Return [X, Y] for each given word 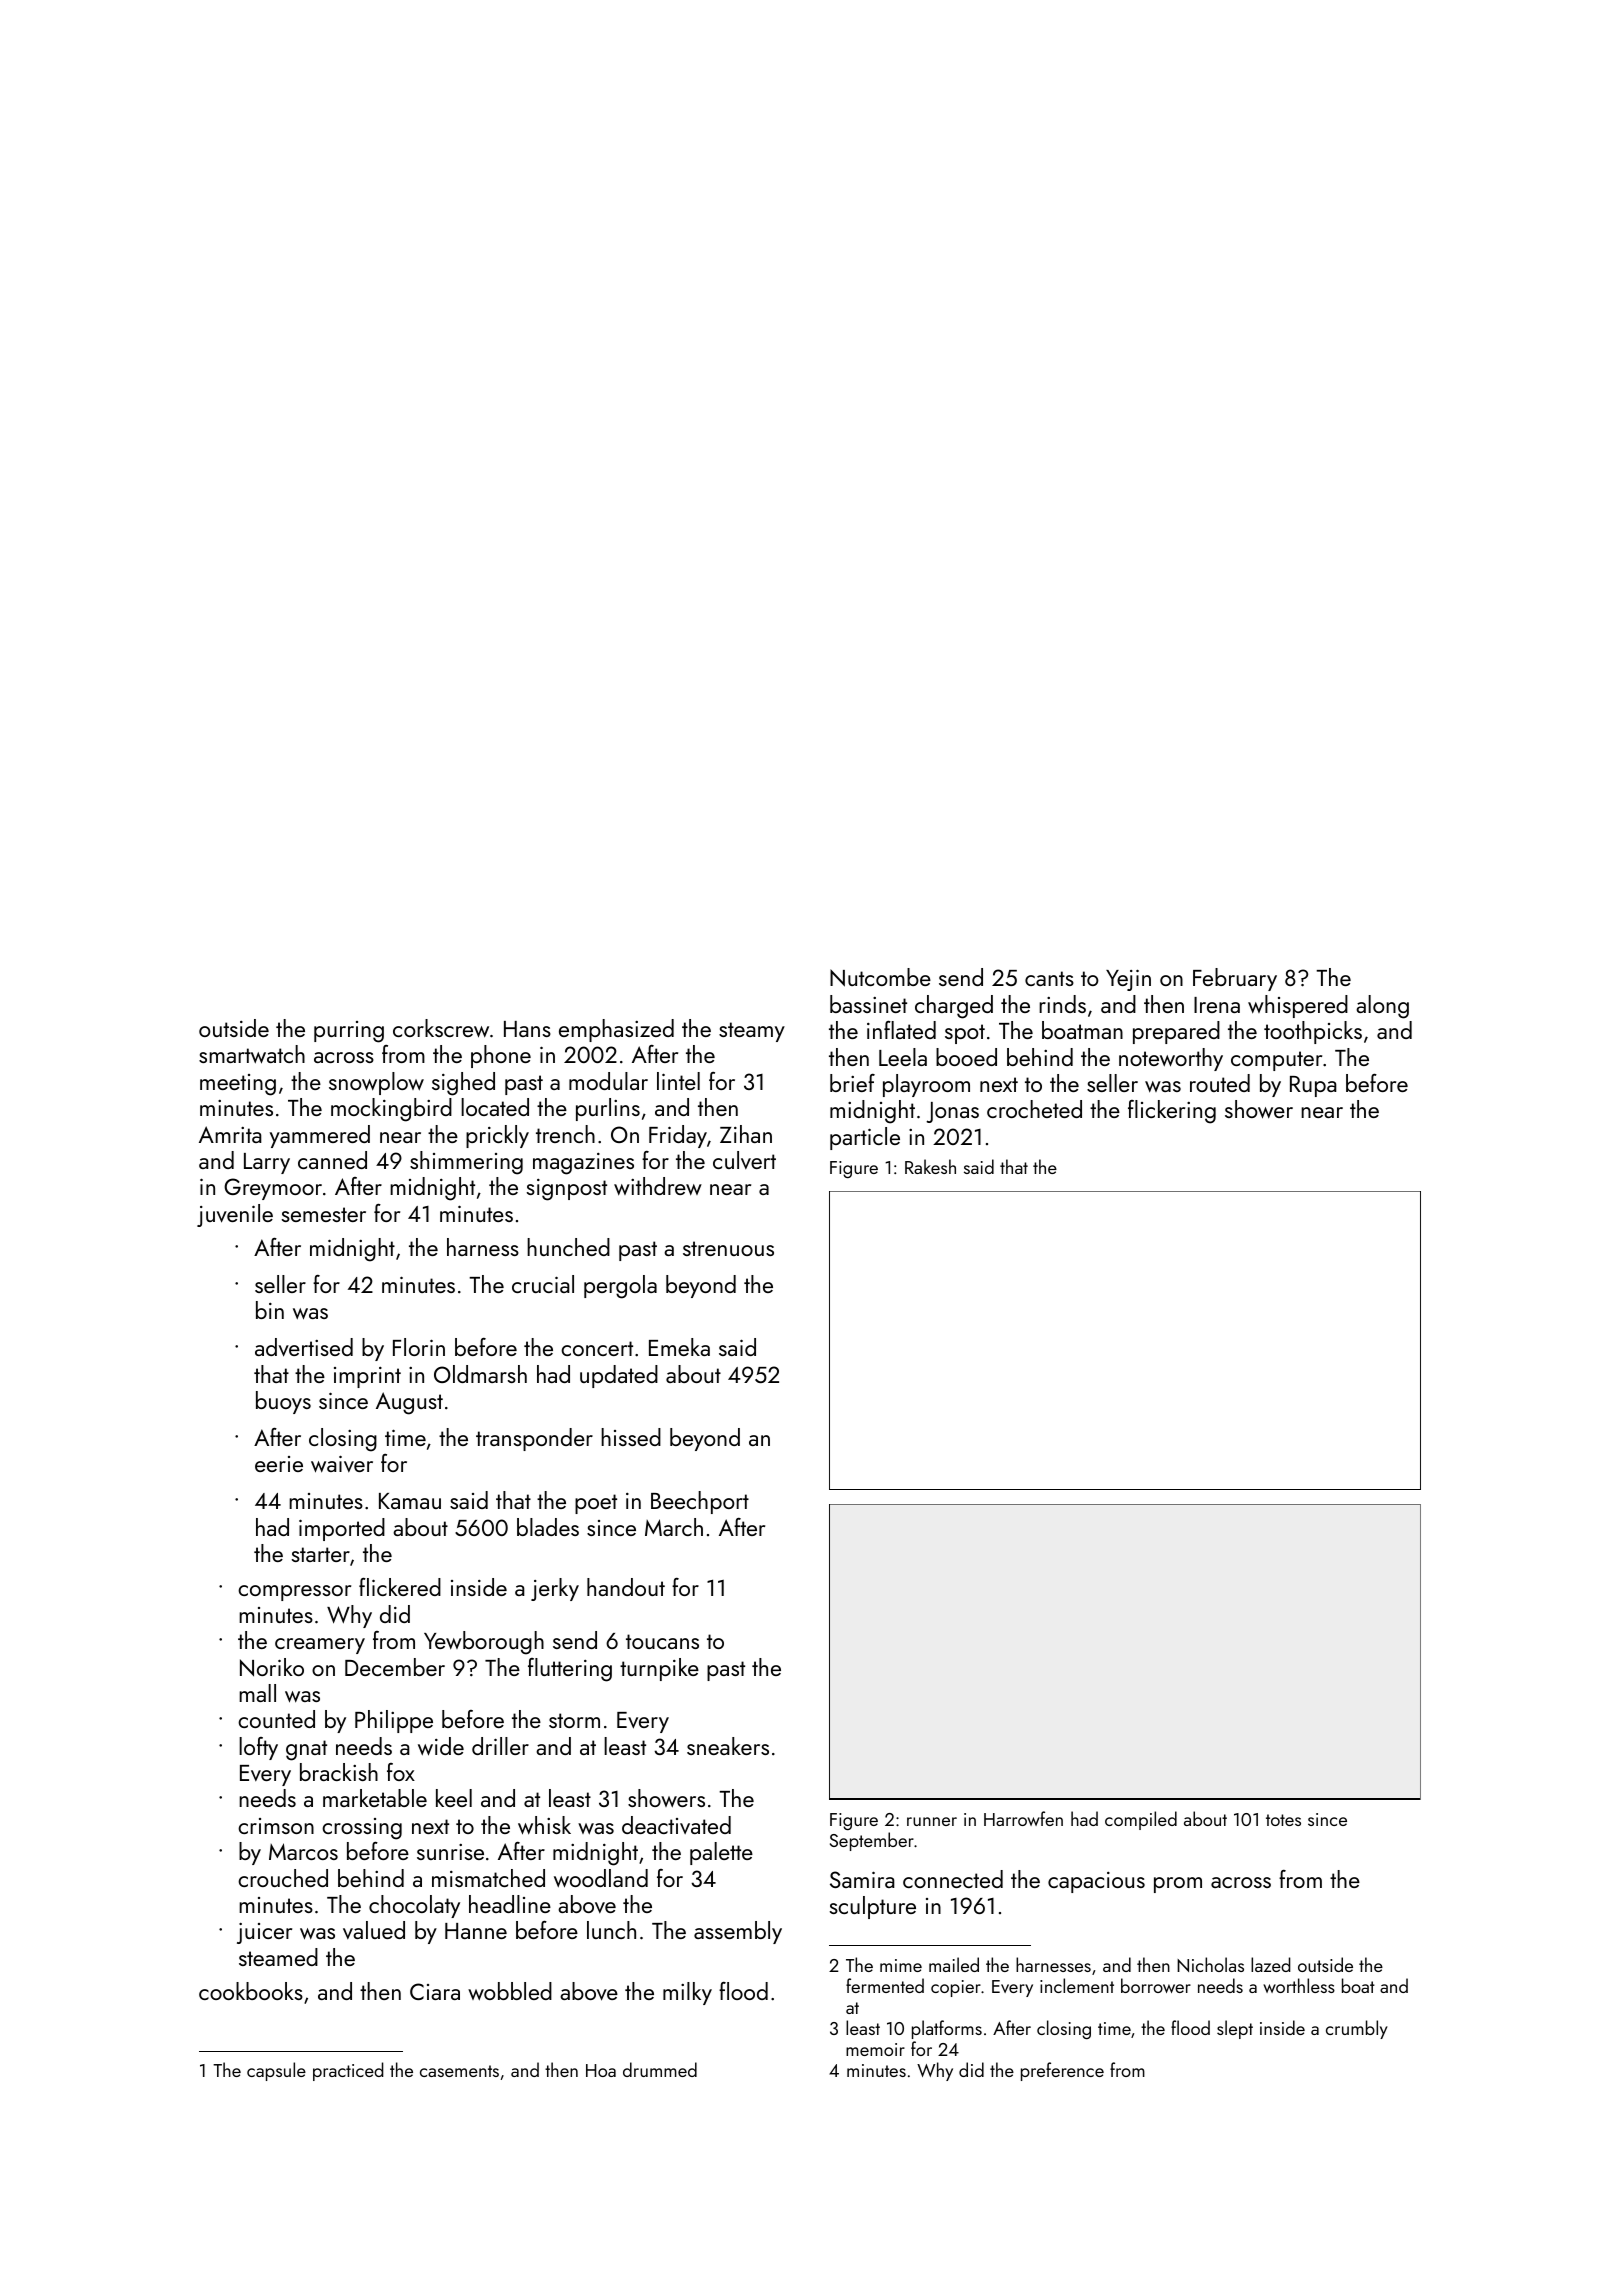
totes [1283, 1820]
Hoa [601, 2070]
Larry [267, 1163]
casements [459, 2071]
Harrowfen [1023, 1818]
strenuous [728, 1248]
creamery [320, 1646]
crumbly [1357, 2029]
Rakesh [930, 1166]
